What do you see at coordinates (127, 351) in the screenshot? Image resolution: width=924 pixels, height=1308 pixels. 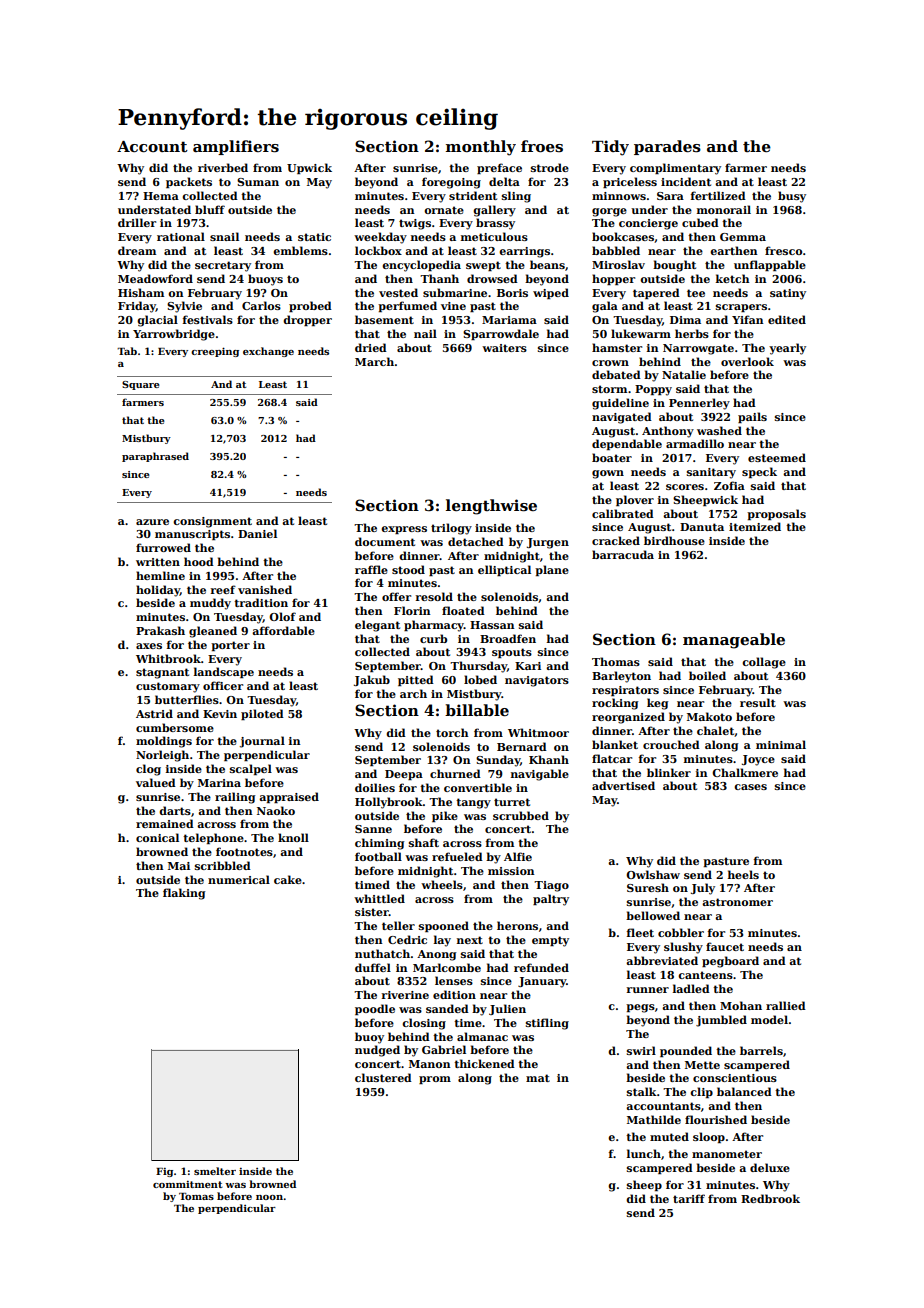 I see `Tab` at bounding box center [127, 351].
